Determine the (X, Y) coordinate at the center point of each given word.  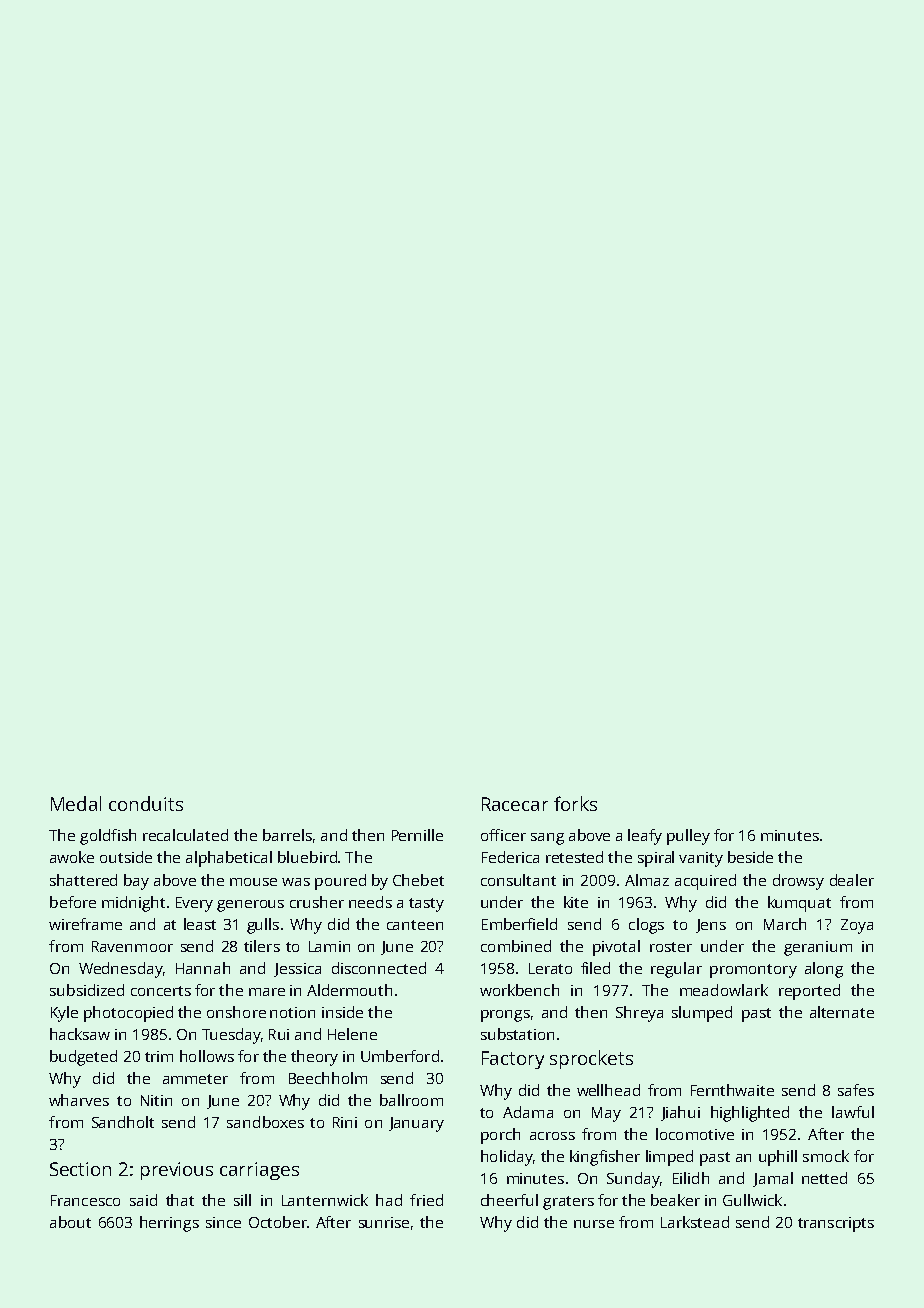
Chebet (418, 880)
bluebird (307, 857)
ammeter (195, 1079)
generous (250, 906)
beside (750, 857)
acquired (705, 882)
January (416, 1124)
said (143, 1200)
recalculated (185, 835)
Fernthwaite (732, 1090)
